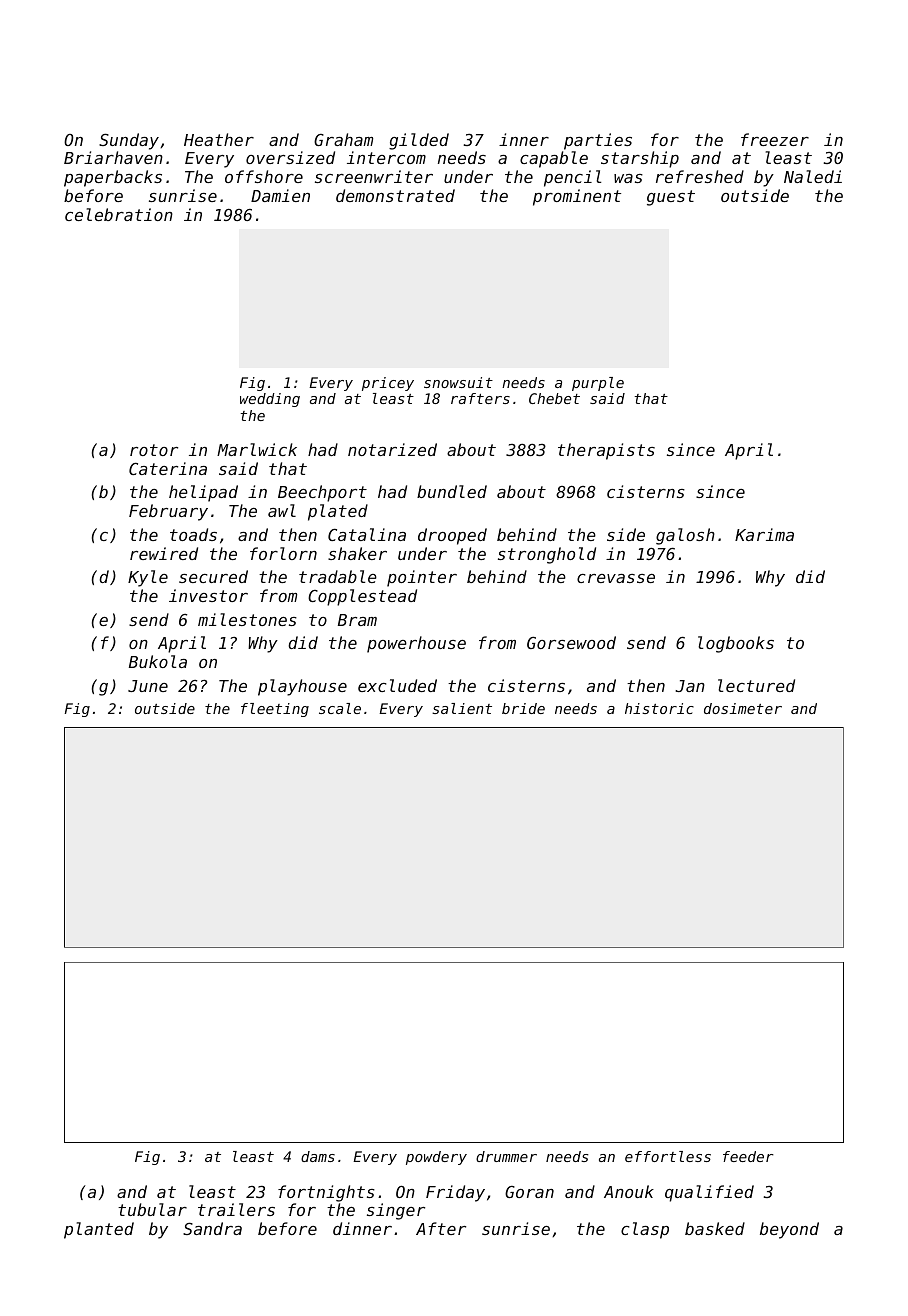 This image has width=908, height=1316. Describe the element at coordinates (775, 139) in the image. I see `freezer` at that location.
